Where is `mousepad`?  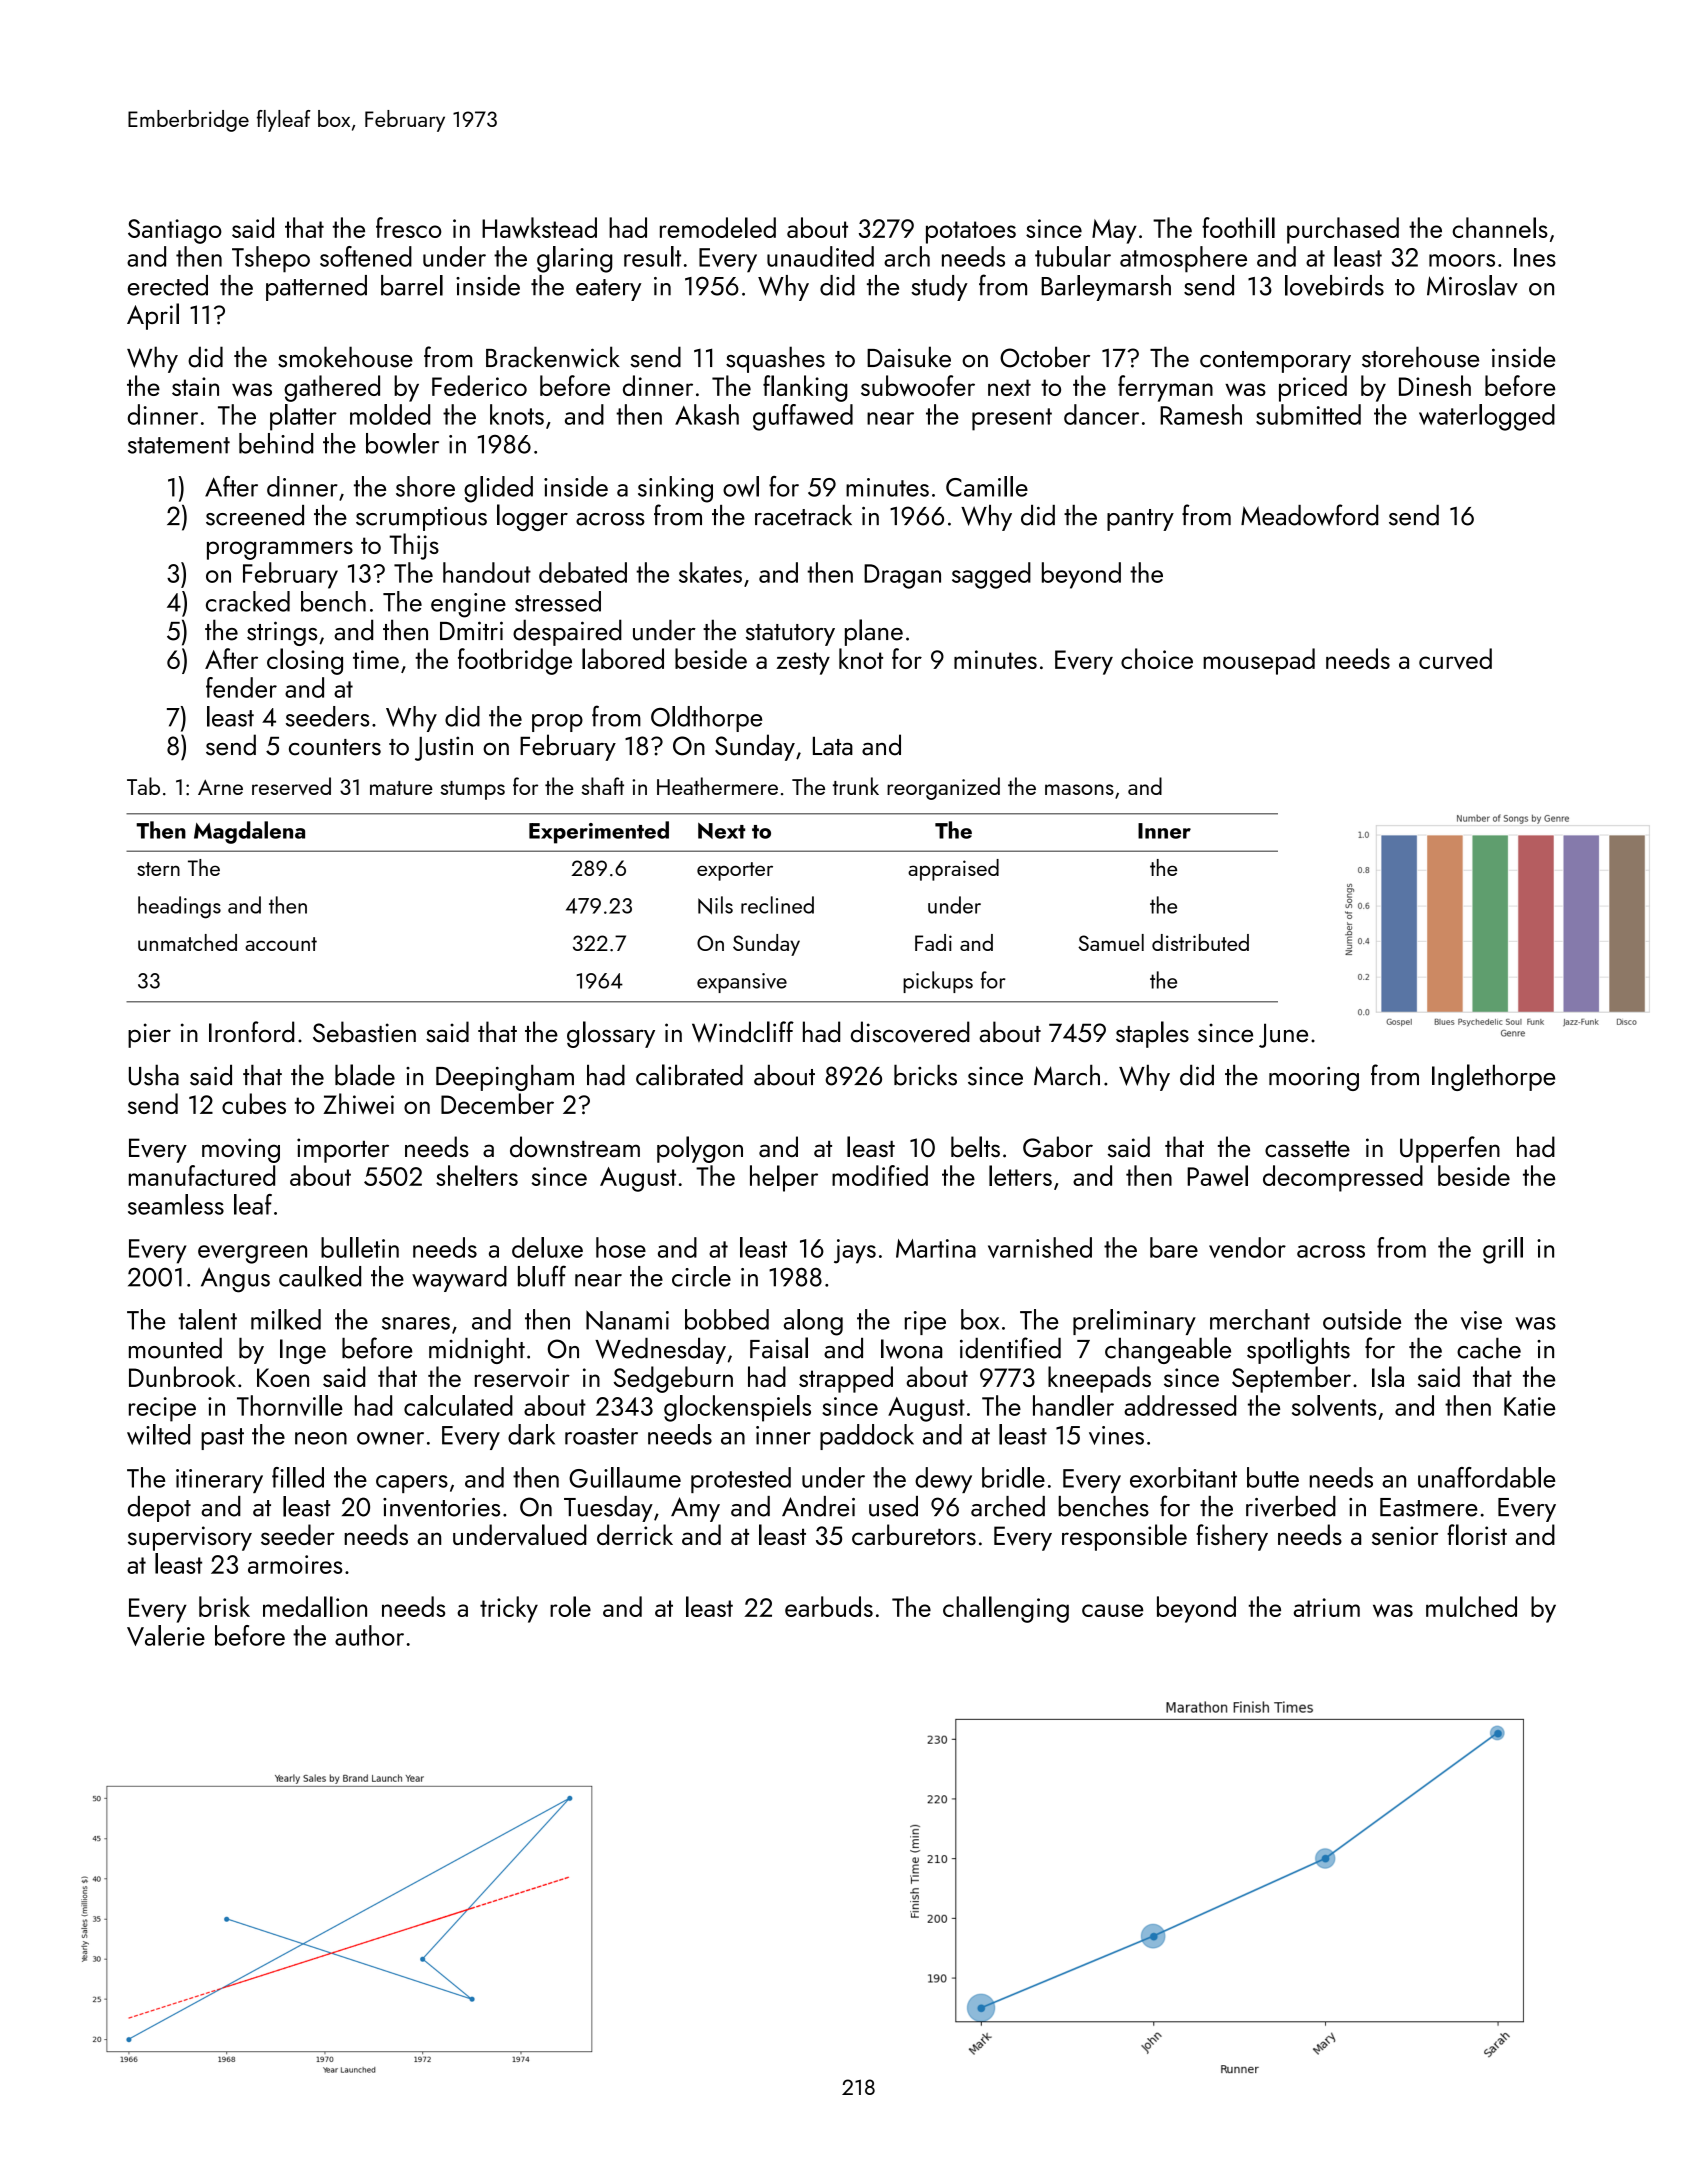 mousepad is located at coordinates (1259, 661).
